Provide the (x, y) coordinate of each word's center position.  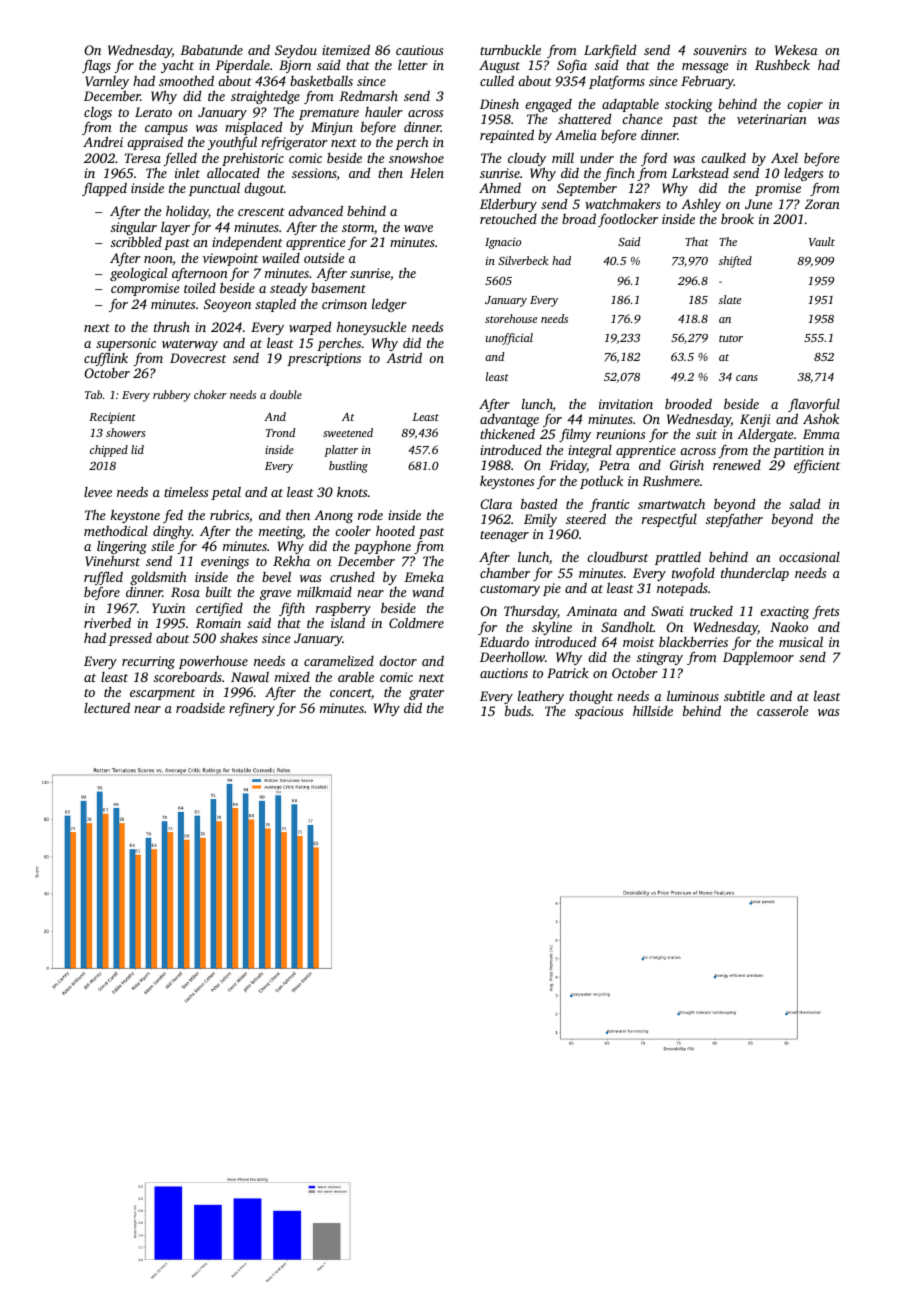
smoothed (186, 80)
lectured (107, 707)
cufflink (106, 359)
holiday (187, 212)
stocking (689, 105)
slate (730, 299)
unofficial (509, 339)
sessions (314, 173)
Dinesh (499, 104)
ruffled (103, 578)
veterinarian (772, 119)
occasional (809, 557)
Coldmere (416, 622)
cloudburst (617, 556)
